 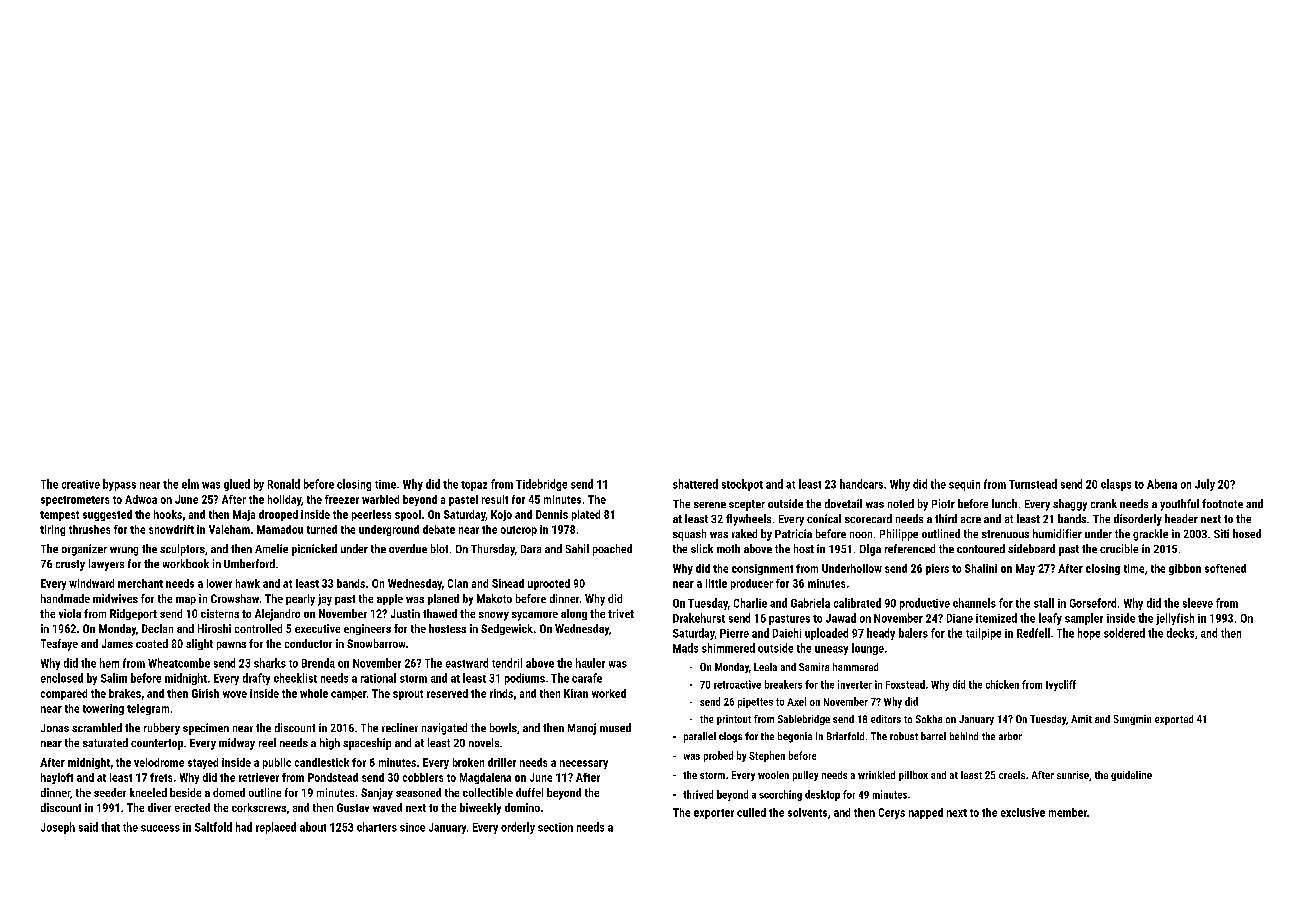 I want to click on section, so click(x=555, y=827).
